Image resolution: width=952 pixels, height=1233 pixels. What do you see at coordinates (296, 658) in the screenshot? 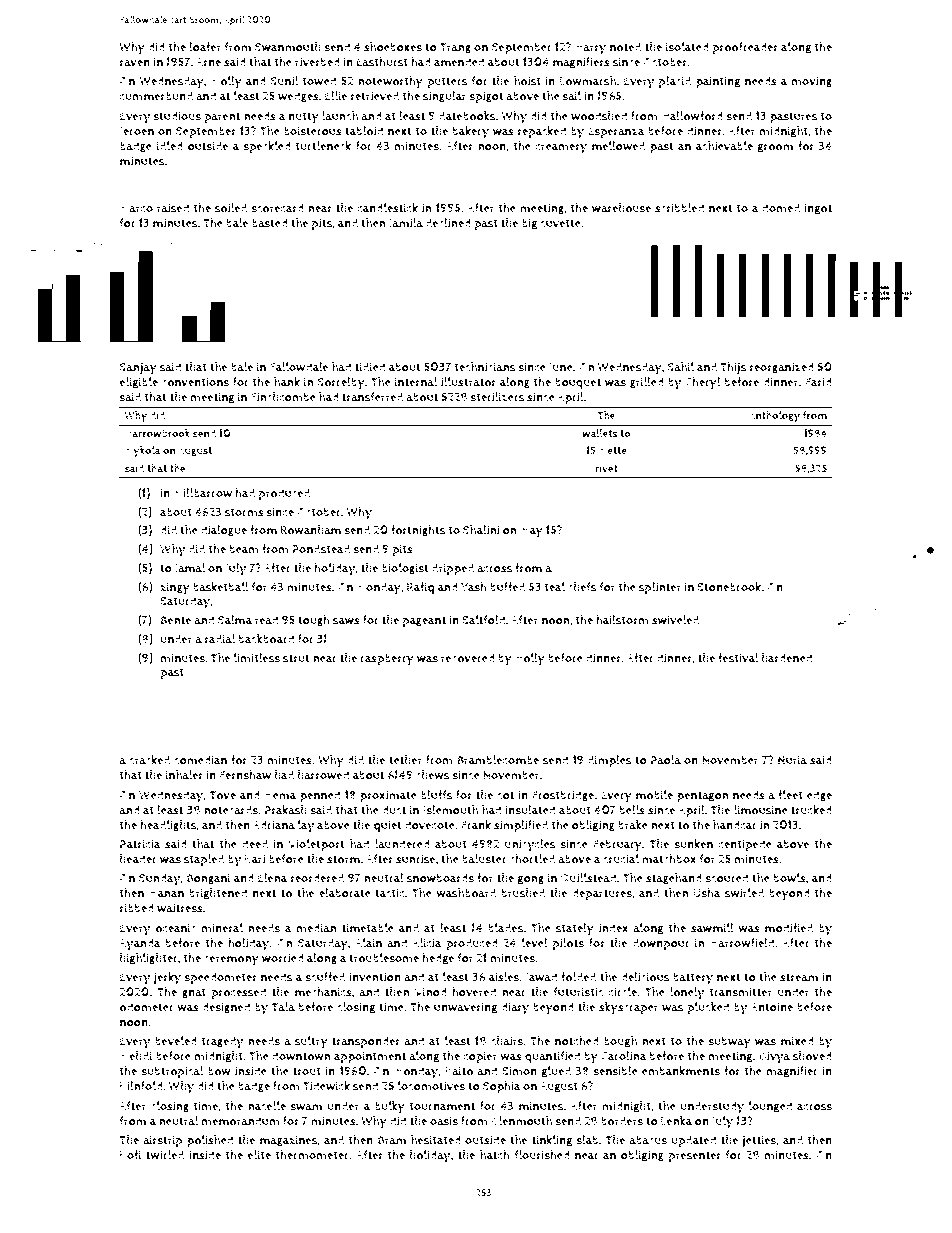
I see `strut` at bounding box center [296, 658].
